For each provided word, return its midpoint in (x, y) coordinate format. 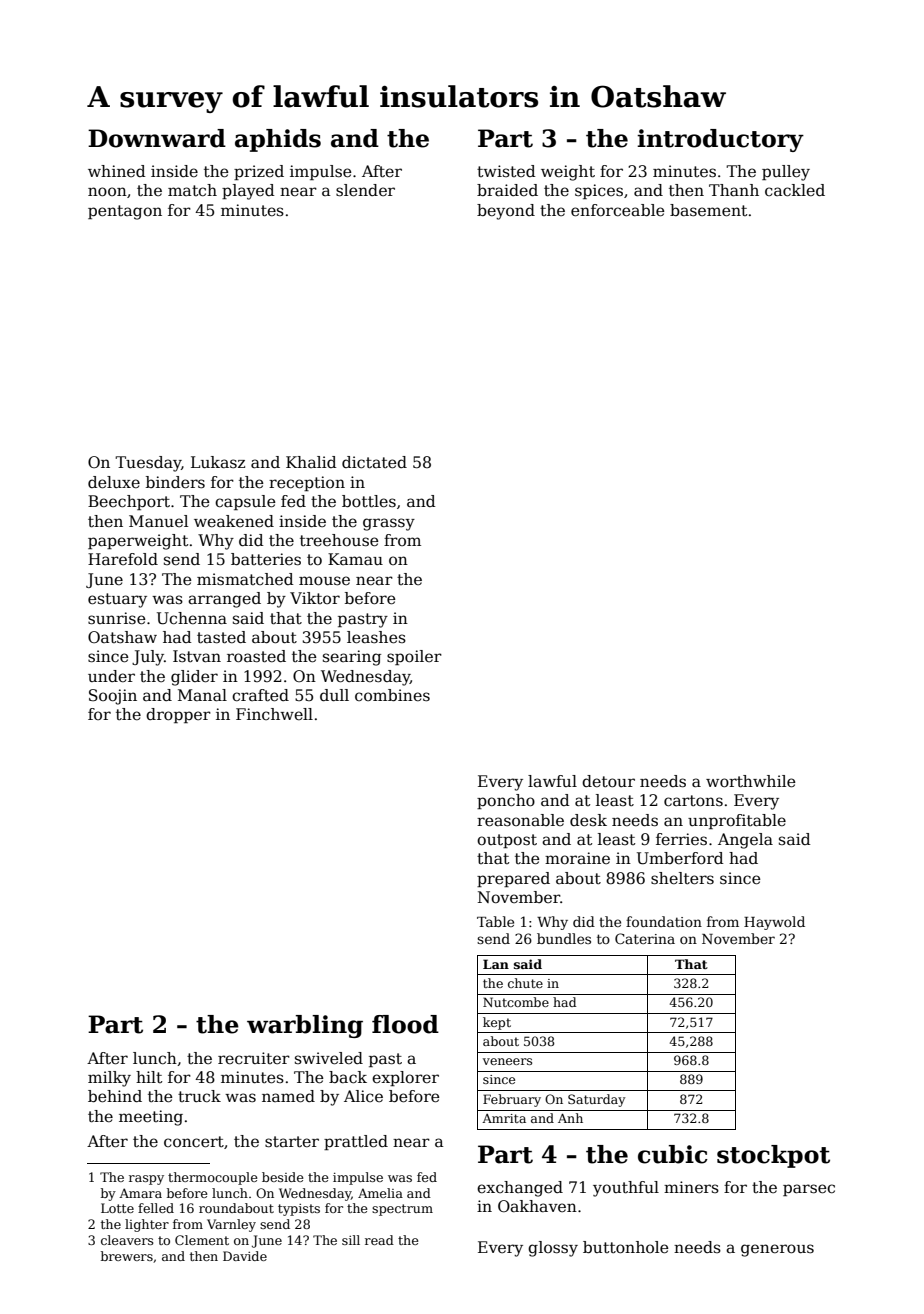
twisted (506, 171)
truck (199, 1096)
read (379, 1240)
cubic (673, 1154)
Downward (157, 138)
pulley (786, 173)
